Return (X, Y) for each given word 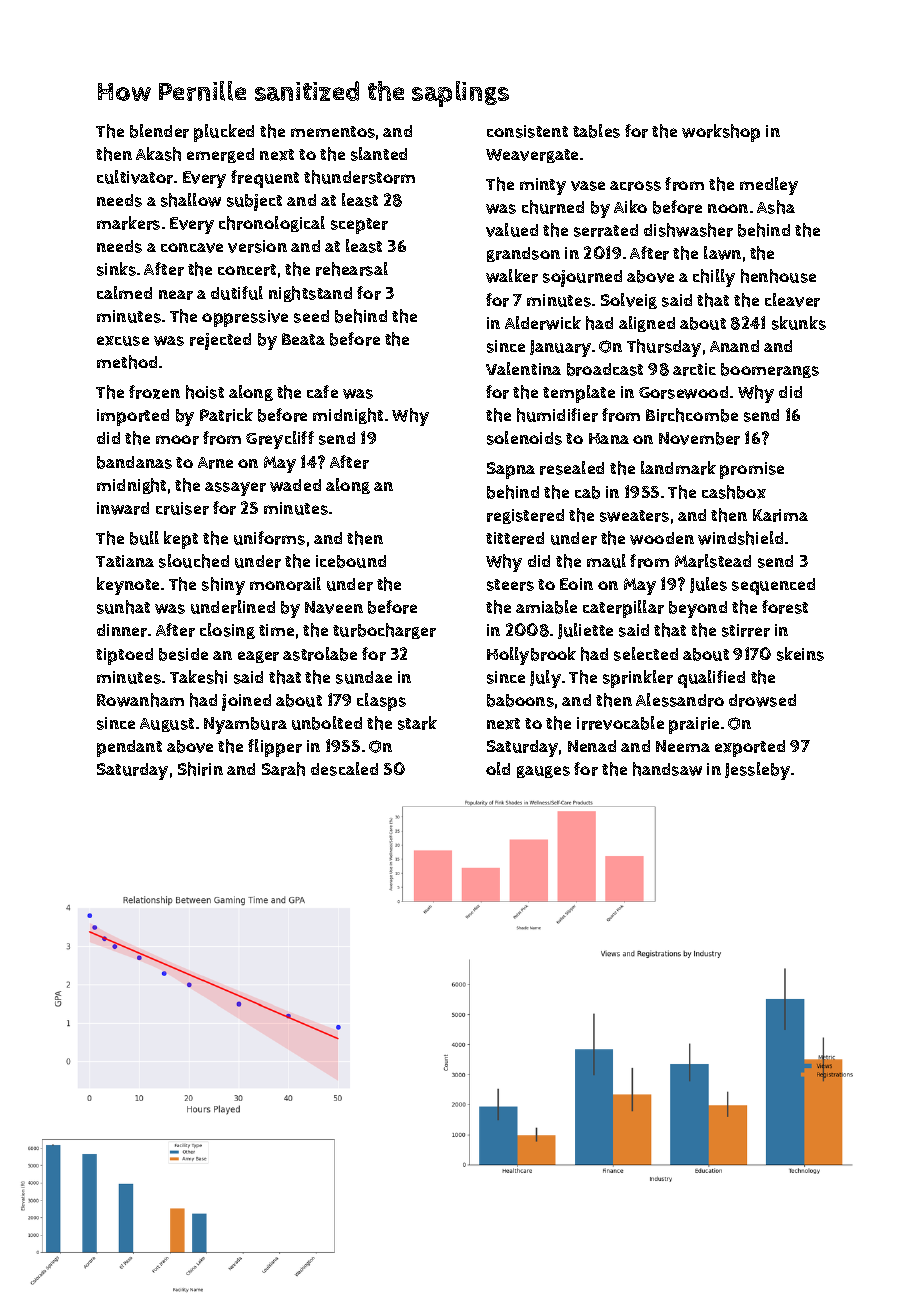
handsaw (667, 769)
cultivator (135, 177)
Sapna (511, 470)
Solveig (629, 301)
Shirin (200, 769)
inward (123, 508)
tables (596, 131)
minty (543, 186)
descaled (344, 769)
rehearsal (352, 269)
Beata (303, 339)
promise (752, 470)
